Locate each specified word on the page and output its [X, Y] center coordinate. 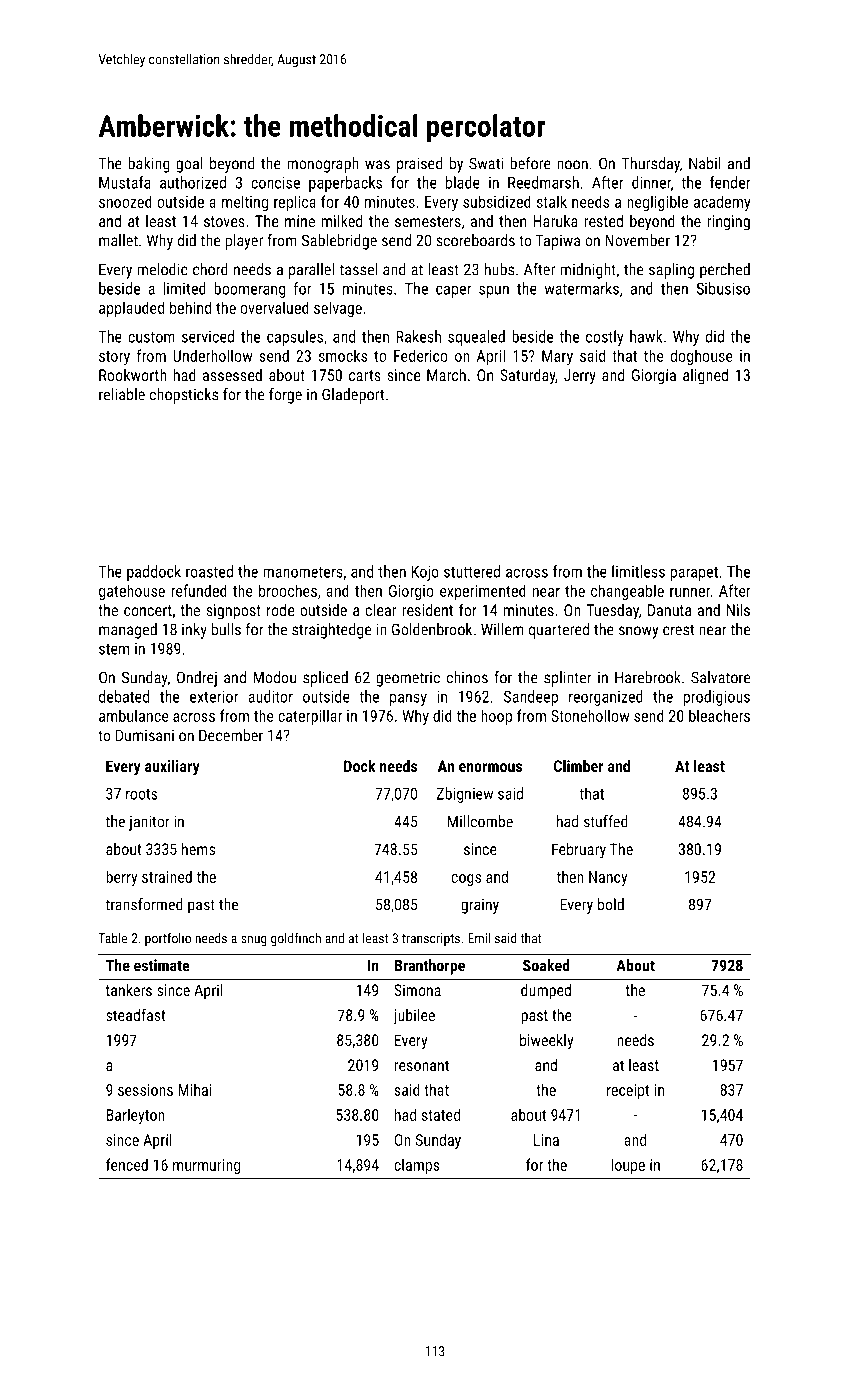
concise [275, 183]
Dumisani [145, 735]
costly [605, 338]
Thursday [651, 165]
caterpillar [310, 717]
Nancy [608, 878]
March [446, 375]
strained [167, 876]
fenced [127, 1164]
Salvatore [720, 677]
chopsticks [184, 396]
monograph [323, 165]
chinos [467, 677]
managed [128, 631]
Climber [579, 766]
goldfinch [296, 939]
